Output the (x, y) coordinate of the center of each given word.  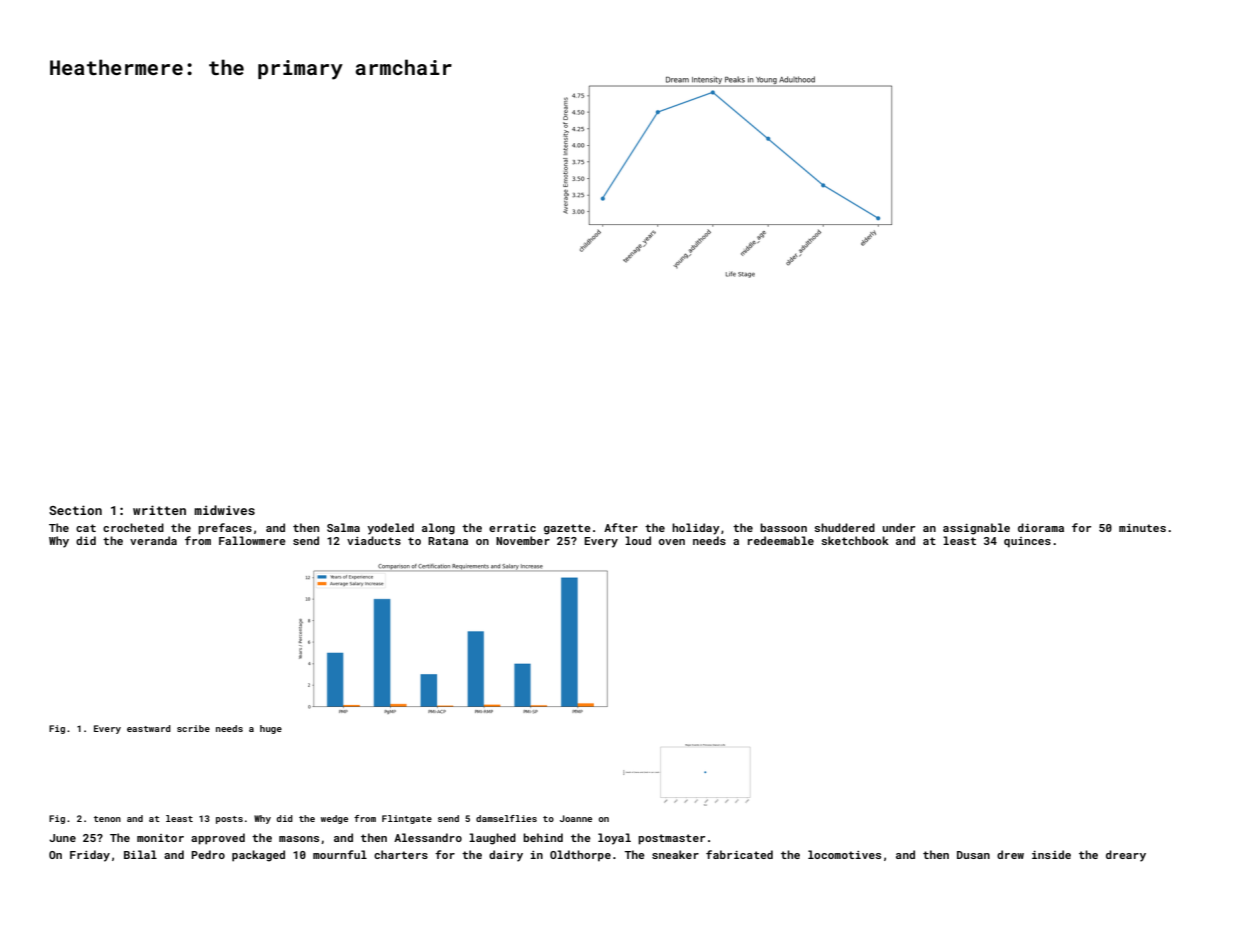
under (898, 527)
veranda (153, 540)
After (621, 527)
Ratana (448, 541)
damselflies (506, 818)
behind (543, 837)
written (159, 510)
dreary (1126, 856)
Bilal (140, 854)
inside (1051, 854)
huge (271, 729)
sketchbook (855, 540)
